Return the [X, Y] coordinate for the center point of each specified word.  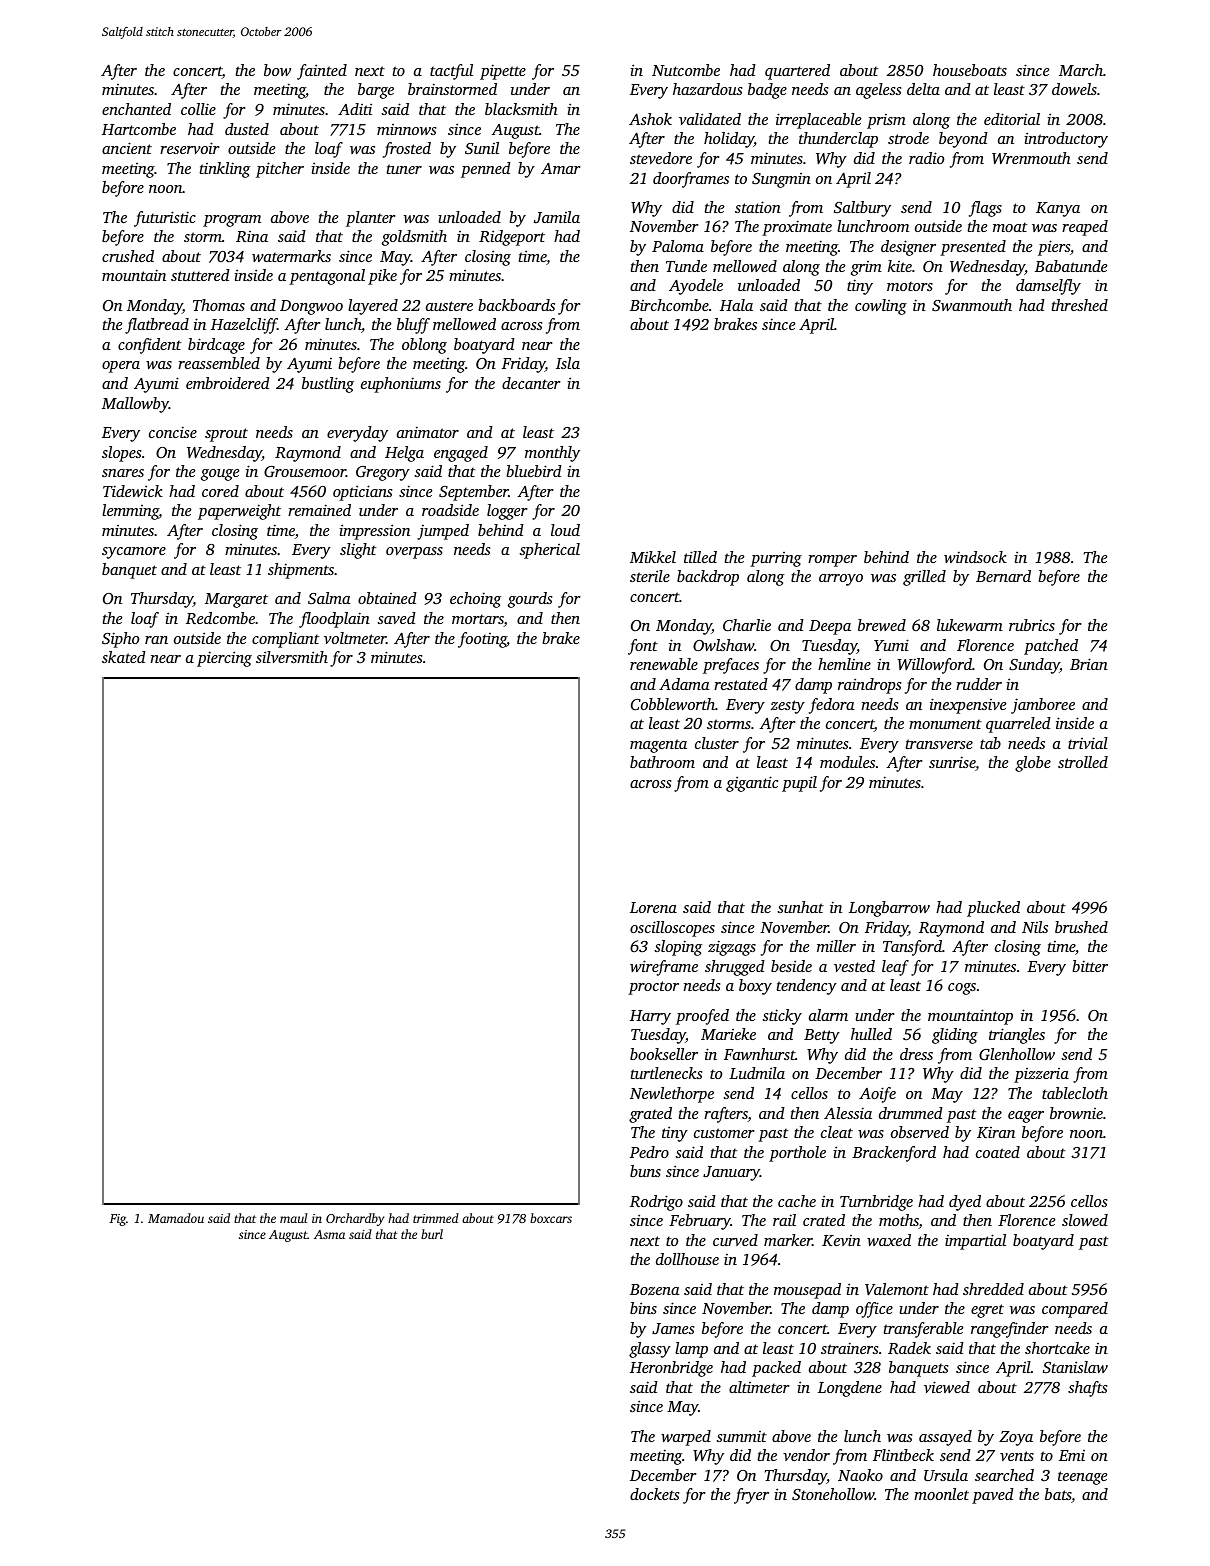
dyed [965, 1203]
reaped [1085, 228]
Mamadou [176, 1218]
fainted [322, 72]
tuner [404, 169]
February [700, 1222]
